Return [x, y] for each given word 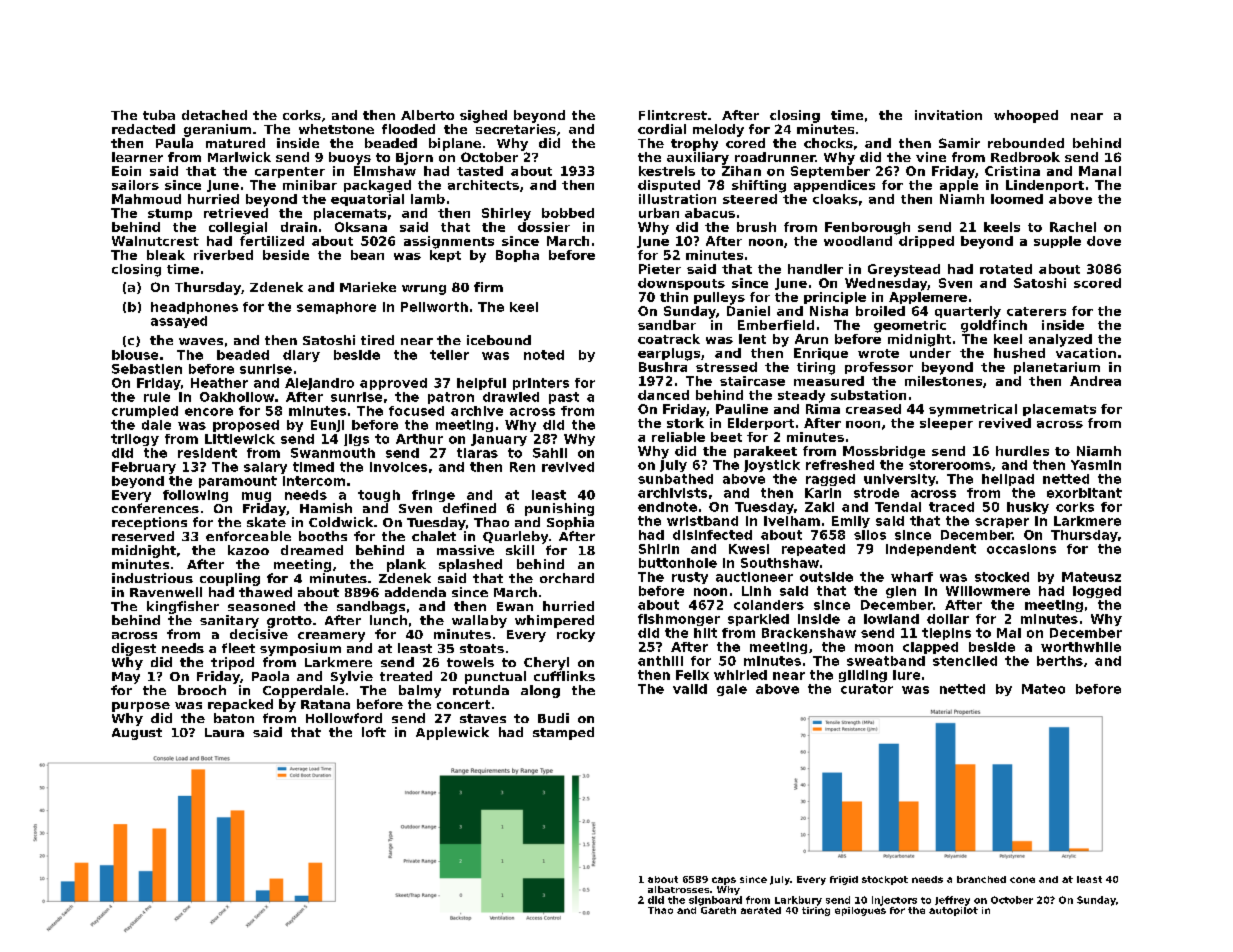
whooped [1026, 116]
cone [1022, 880]
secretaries [516, 129]
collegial [238, 228]
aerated [761, 910]
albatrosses [678, 889]
